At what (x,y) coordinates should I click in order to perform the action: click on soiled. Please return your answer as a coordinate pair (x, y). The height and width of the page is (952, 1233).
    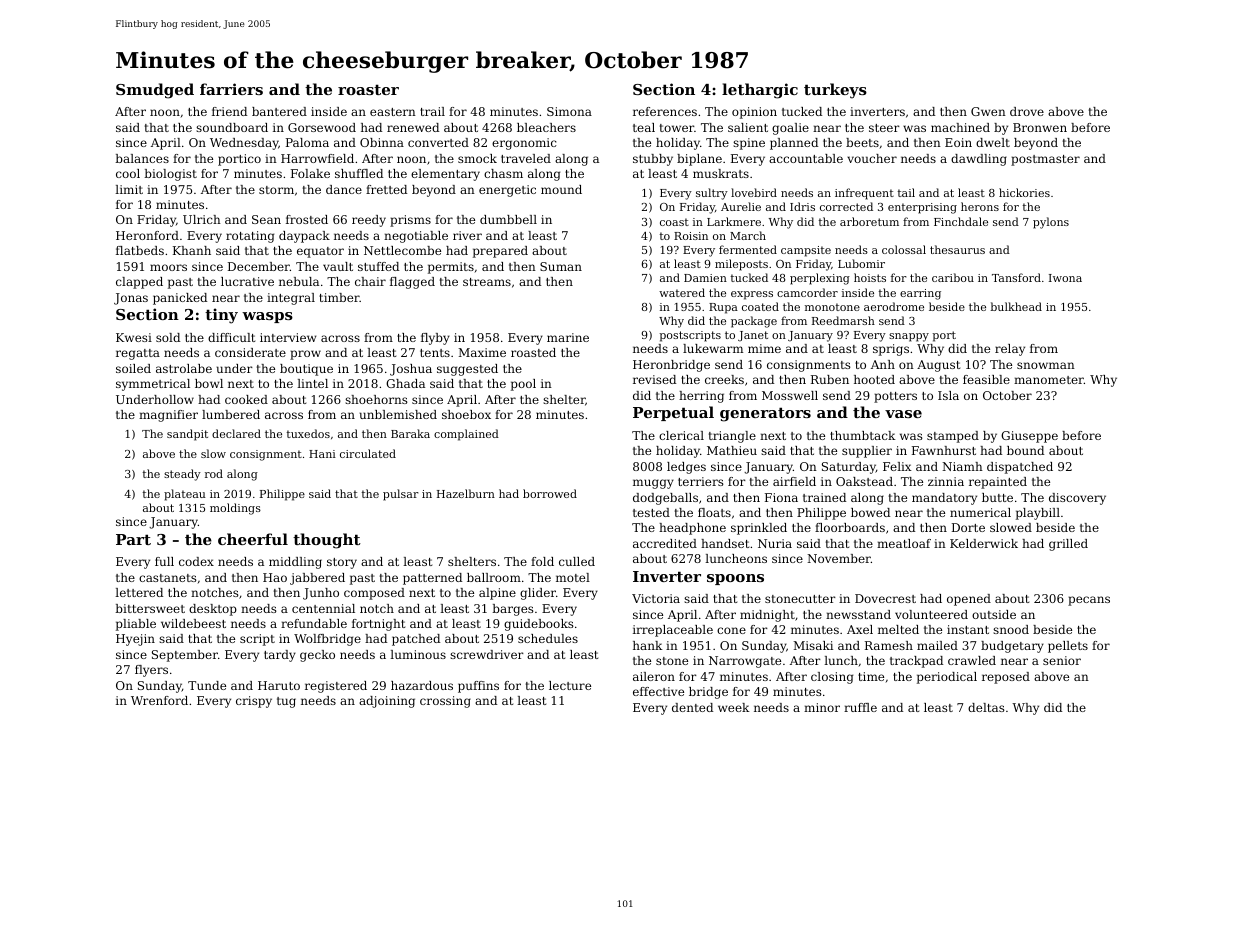
    Looking at the image, I should click on (133, 368).
